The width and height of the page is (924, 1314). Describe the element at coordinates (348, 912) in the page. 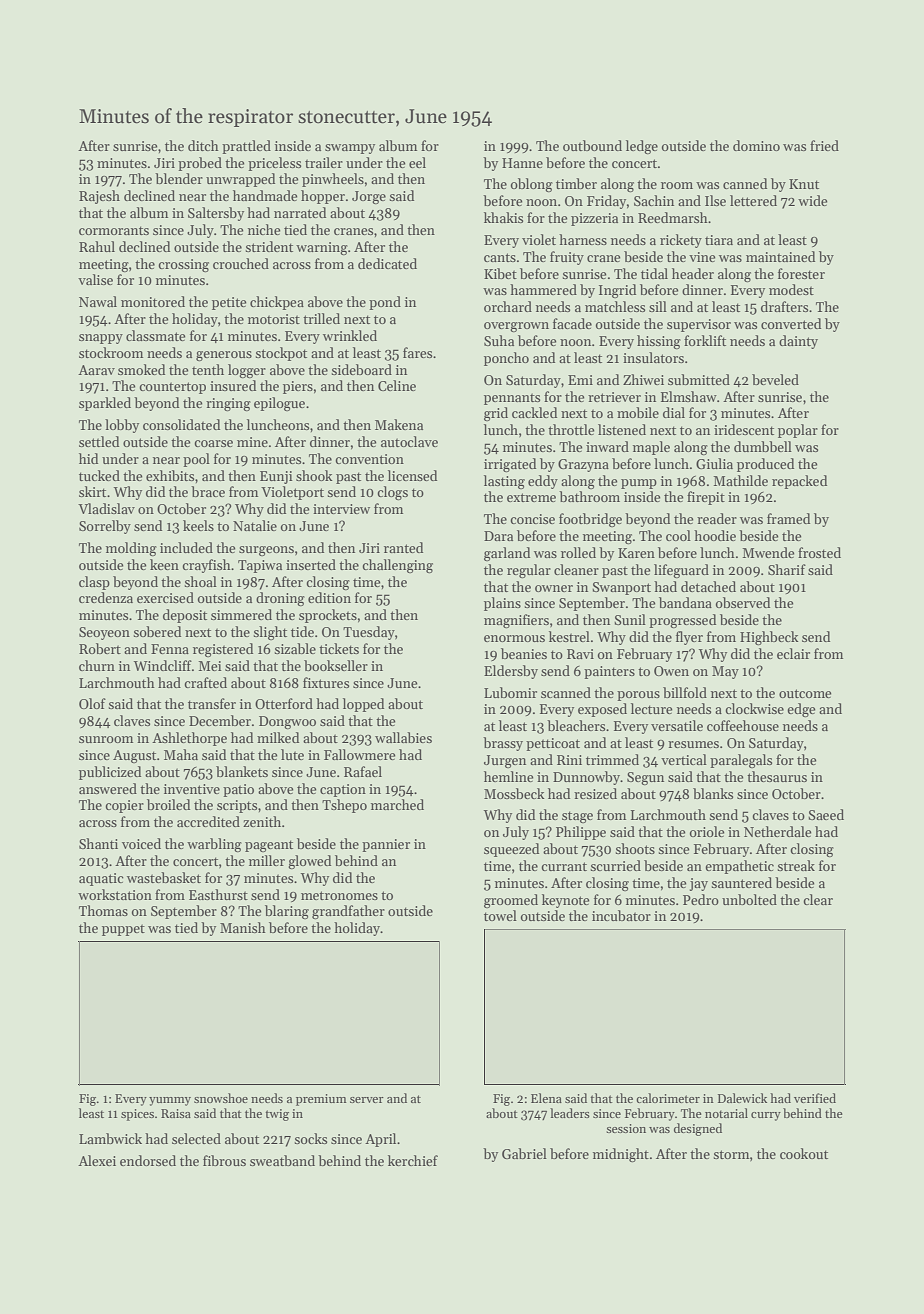

I see `grandfather` at that location.
